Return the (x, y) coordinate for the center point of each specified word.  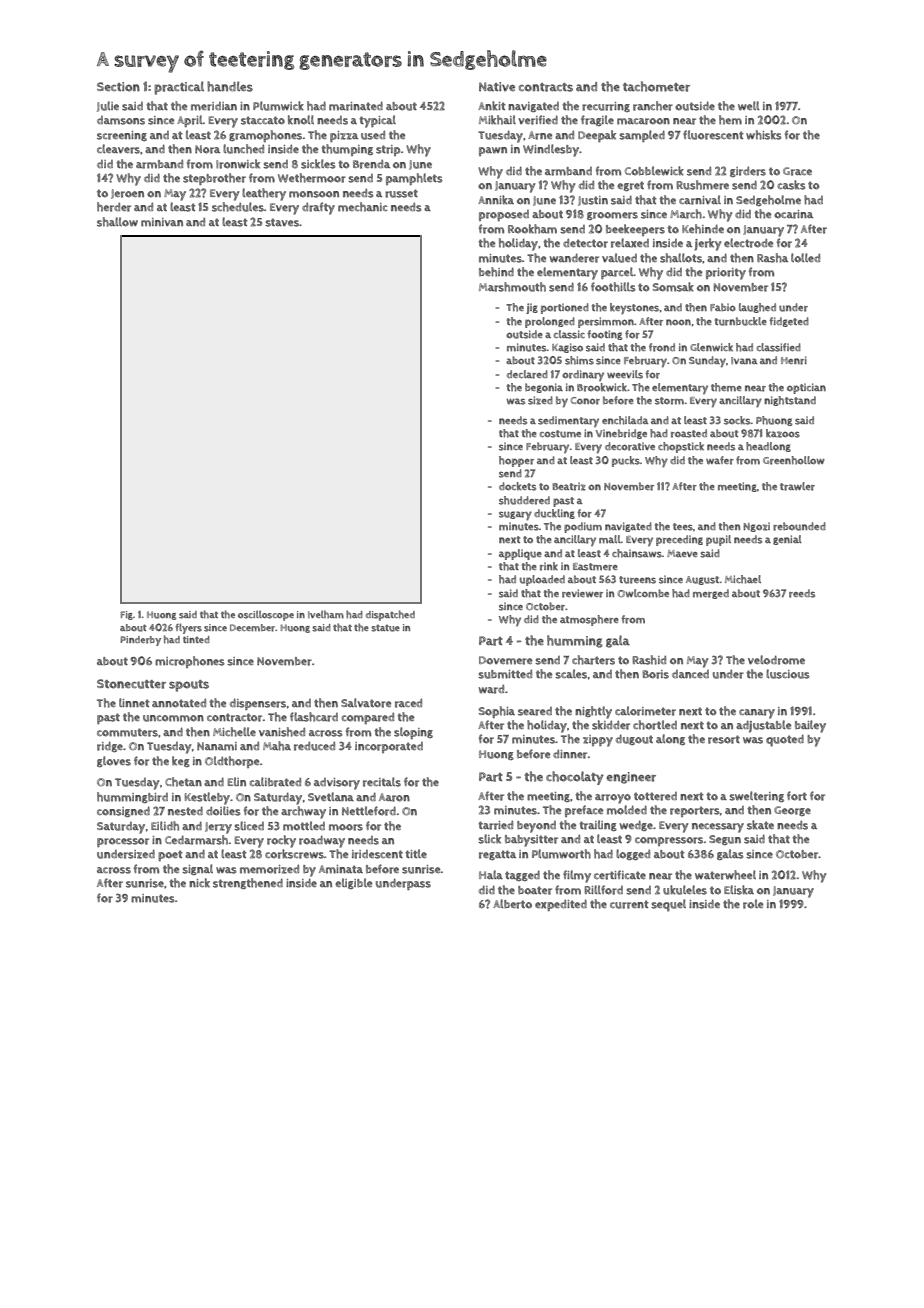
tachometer (656, 86)
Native (497, 87)
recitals (382, 782)
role (753, 904)
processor (123, 842)
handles (230, 86)
